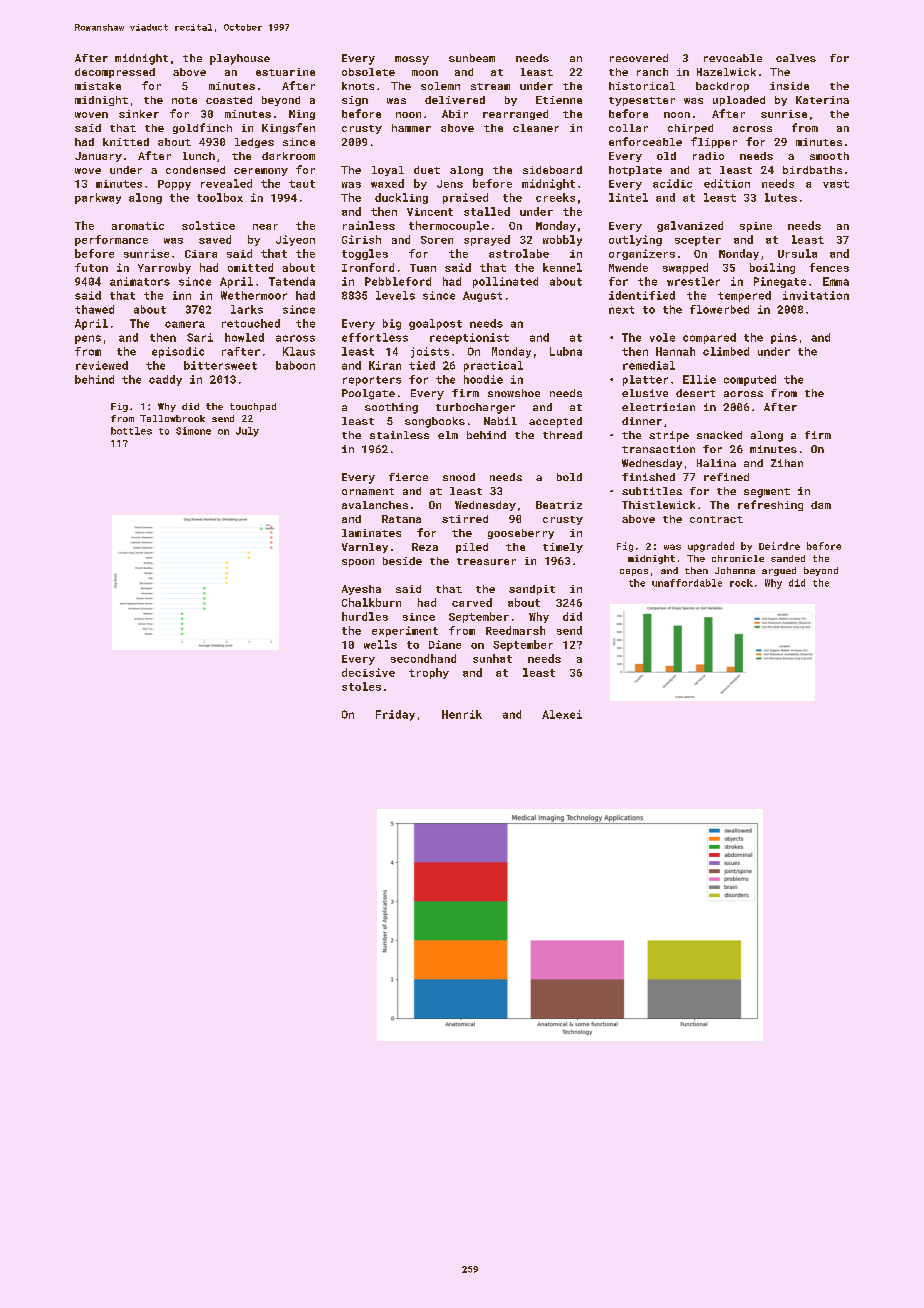  Describe the element at coordinates (401, 198) in the screenshot. I see `duckling` at that location.
